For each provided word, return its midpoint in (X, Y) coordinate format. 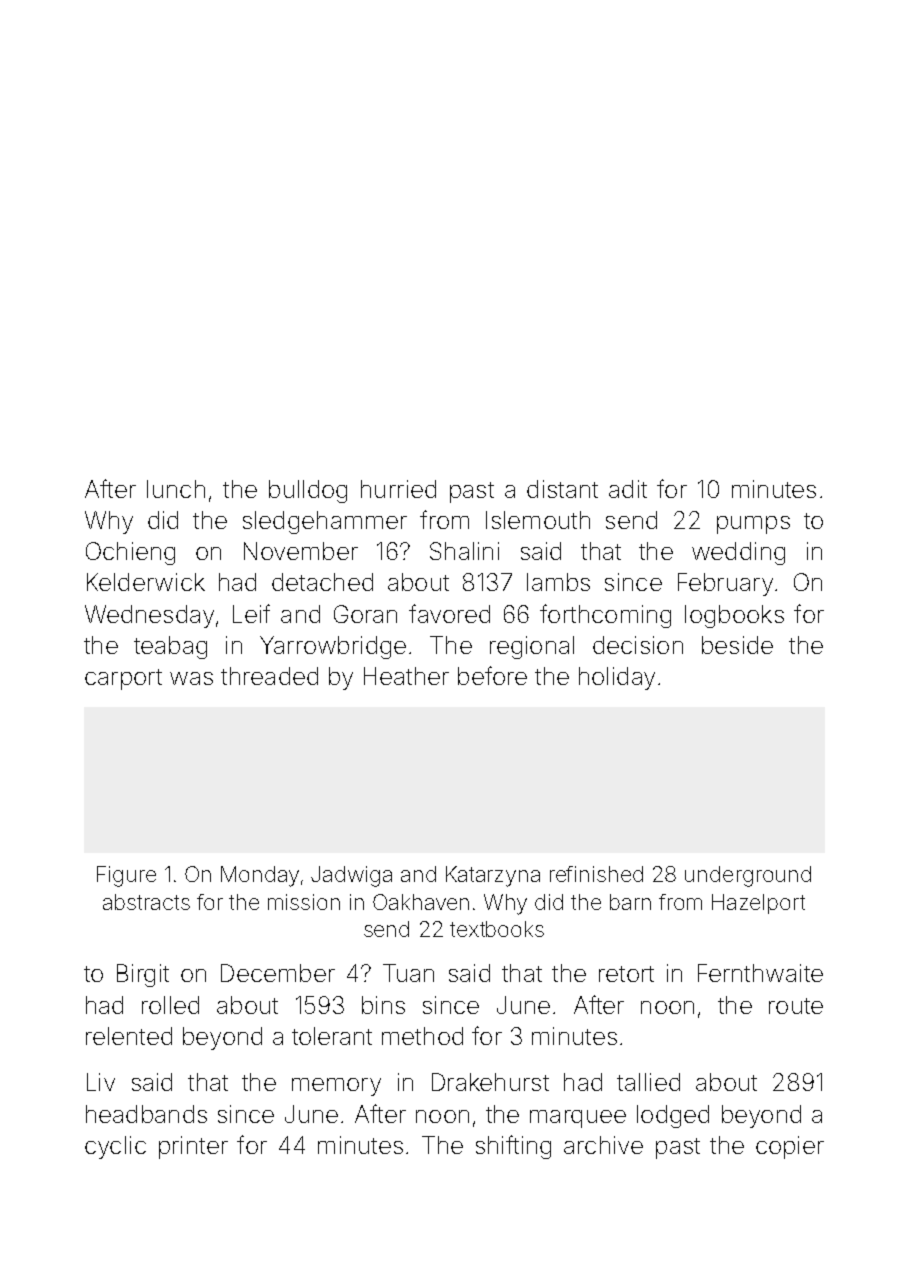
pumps (753, 525)
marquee (578, 1119)
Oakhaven (421, 902)
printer (193, 1147)
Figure (126, 876)
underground (748, 876)
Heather (406, 676)
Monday (260, 876)
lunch (176, 489)
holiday (617, 678)
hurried (398, 489)
